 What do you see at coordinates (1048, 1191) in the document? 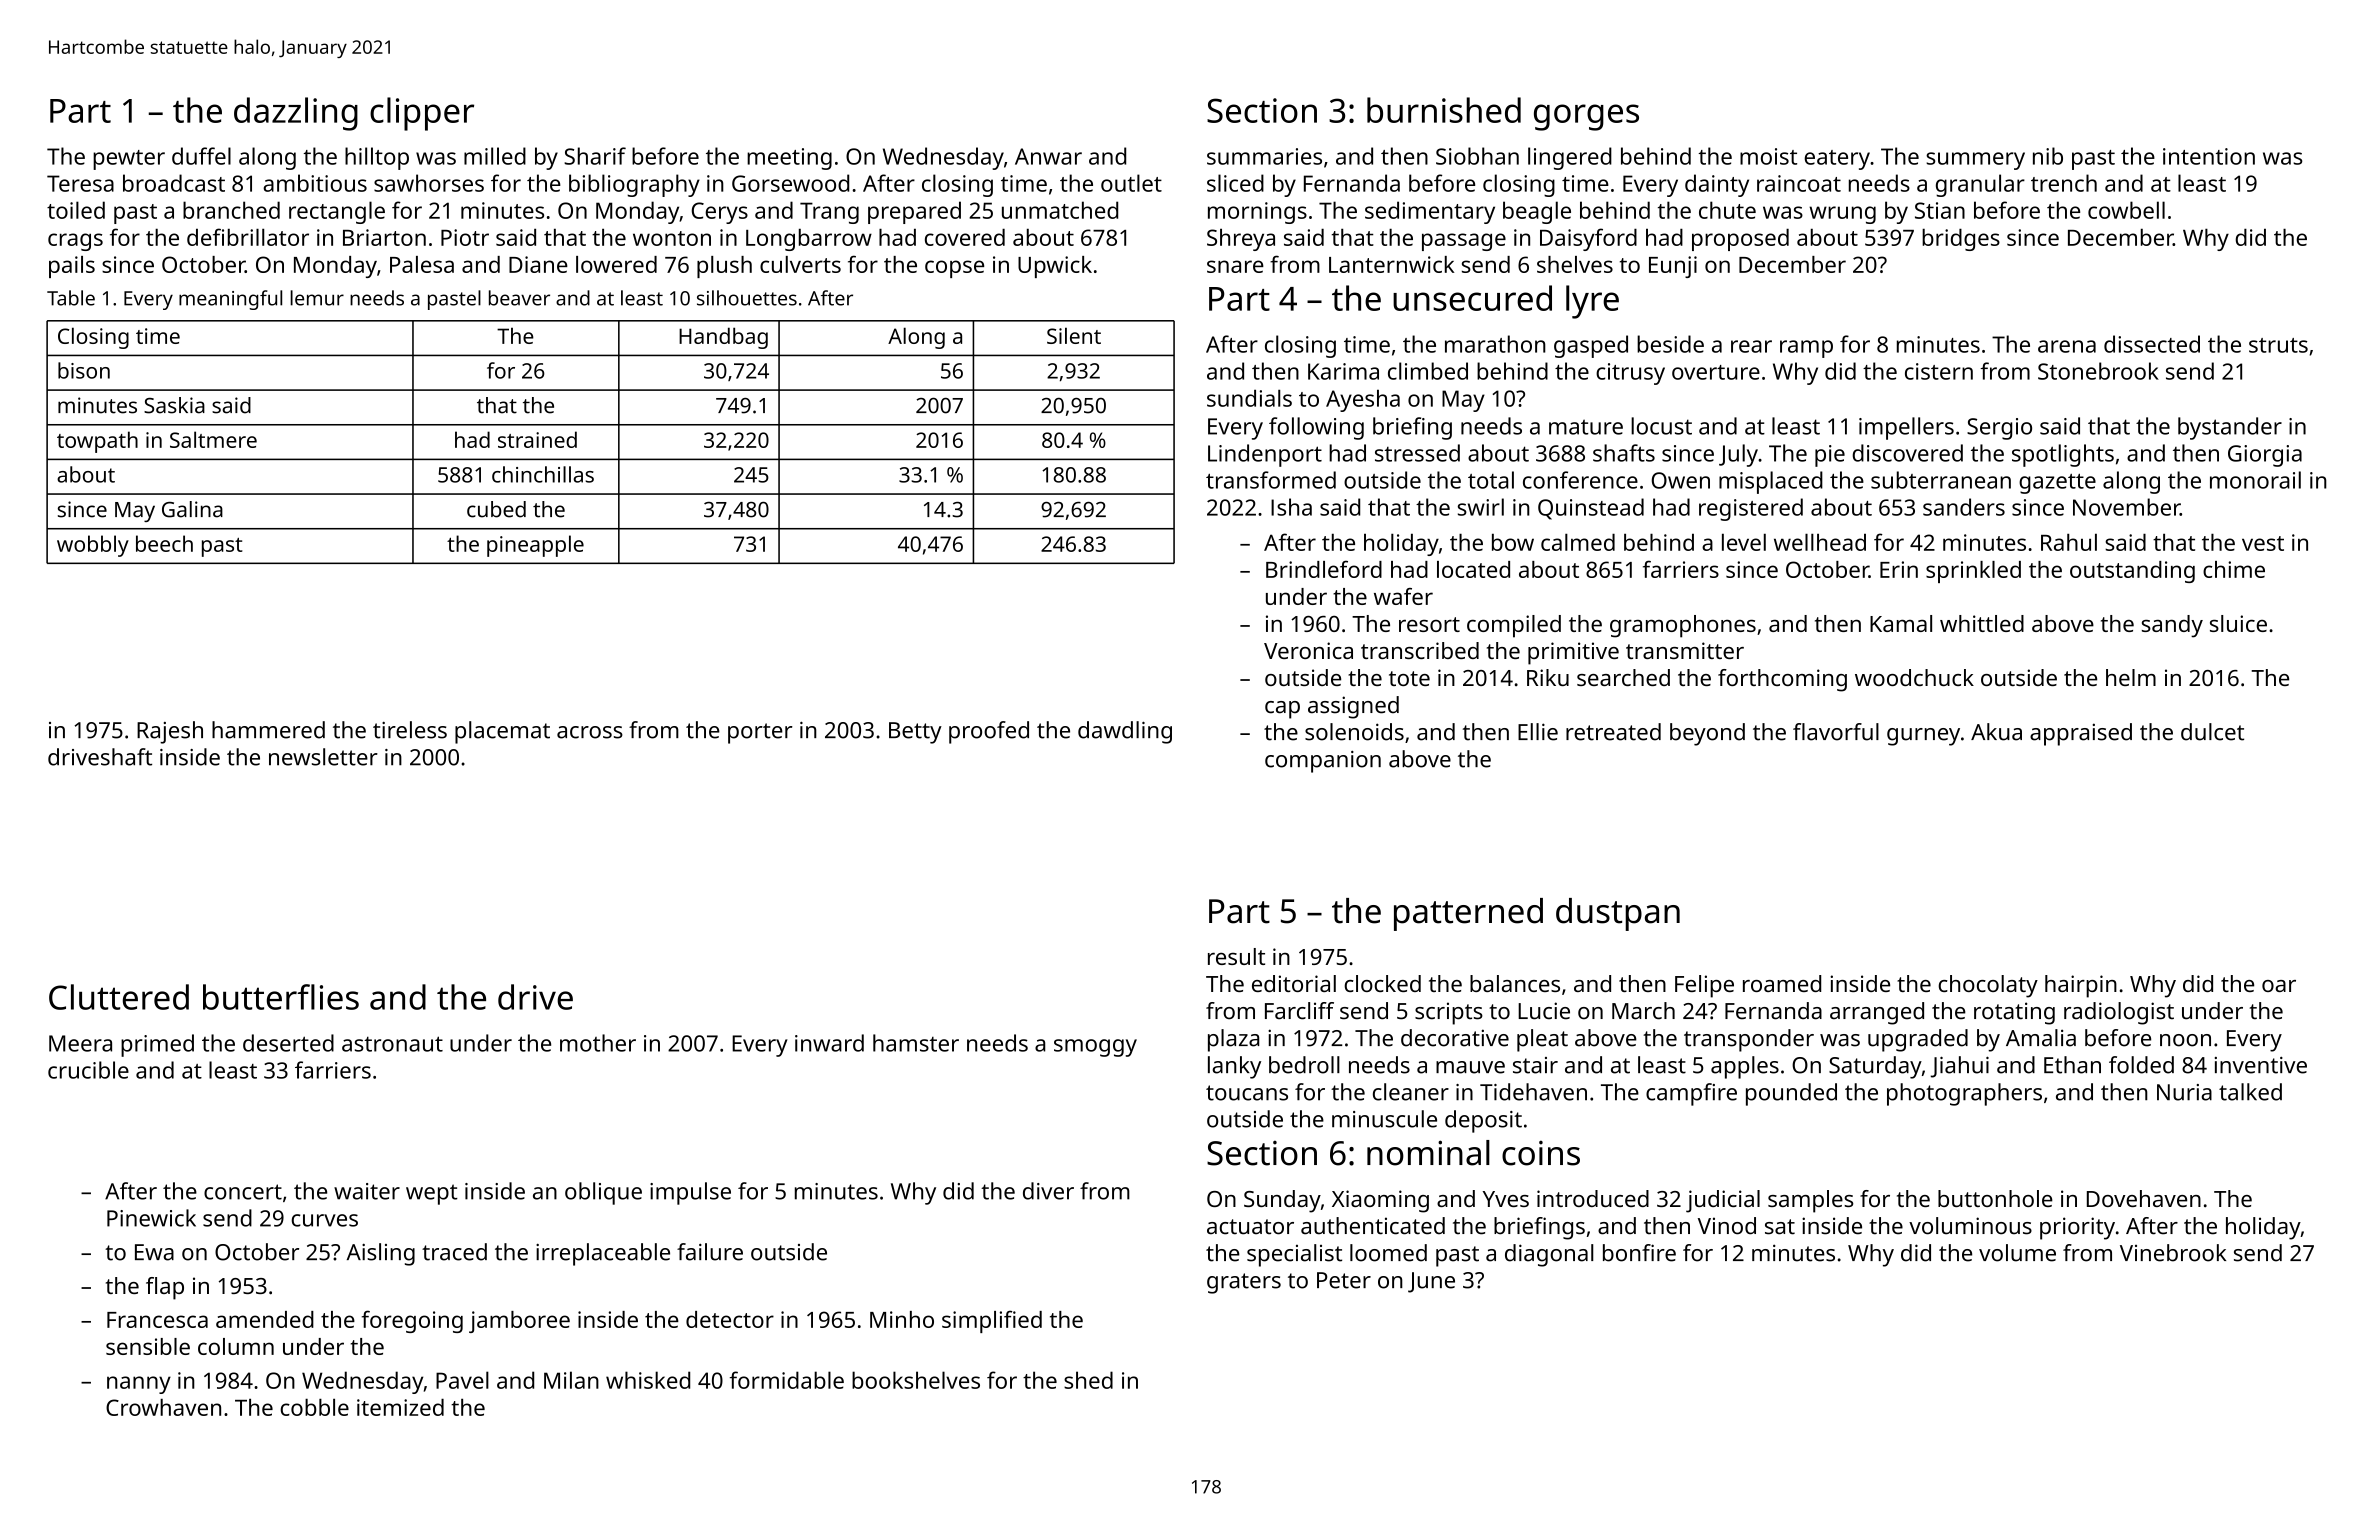
I see `diver` at bounding box center [1048, 1191].
